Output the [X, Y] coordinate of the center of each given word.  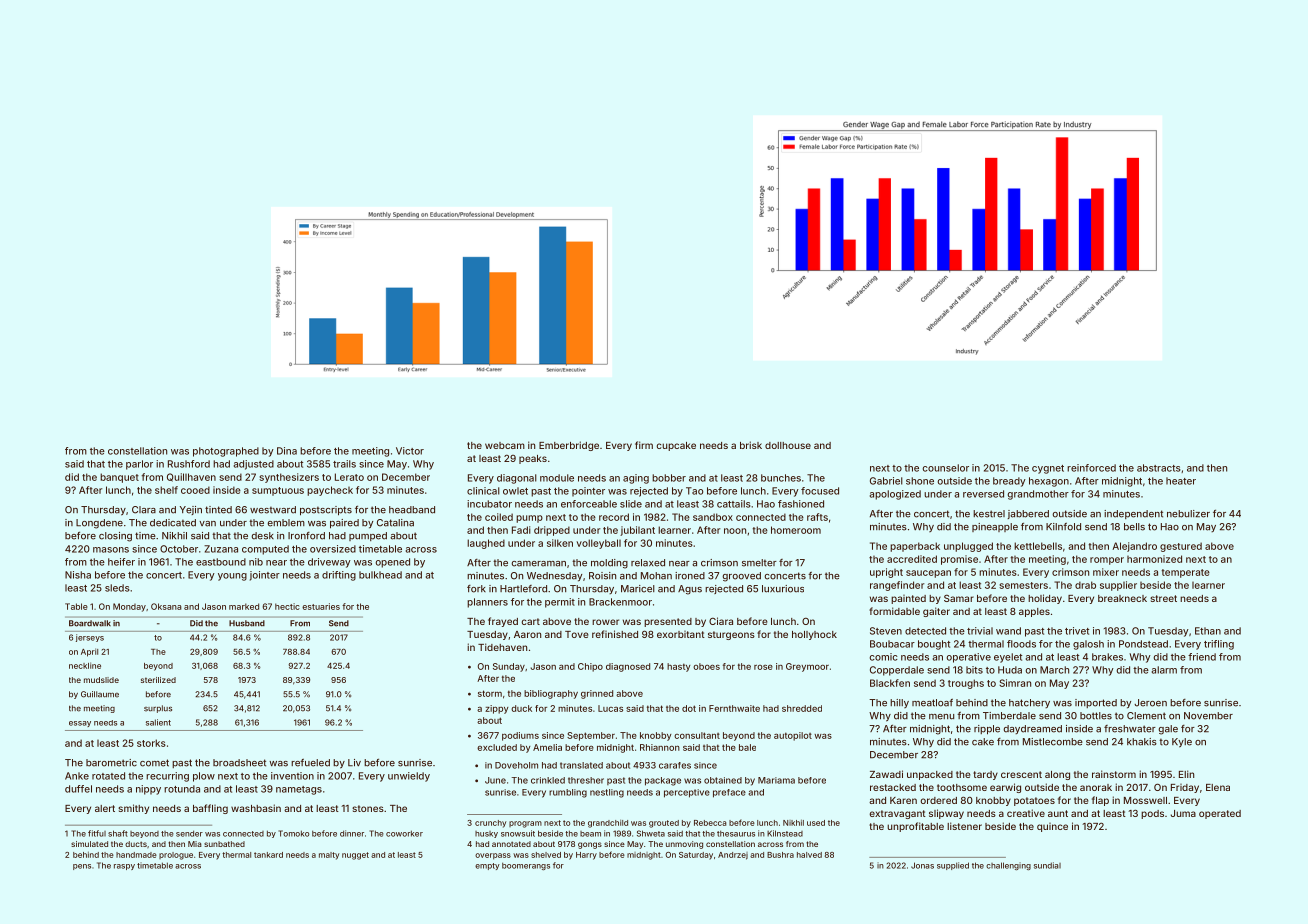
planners [487, 603]
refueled [310, 763]
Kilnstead [785, 833]
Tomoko [293, 833]
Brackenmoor [620, 602]
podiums [520, 736]
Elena [1218, 787]
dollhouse [788, 445]
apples [1034, 612]
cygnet [1048, 469]
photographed [226, 452]
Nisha [78, 575]
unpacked [930, 775]
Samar [959, 598]
